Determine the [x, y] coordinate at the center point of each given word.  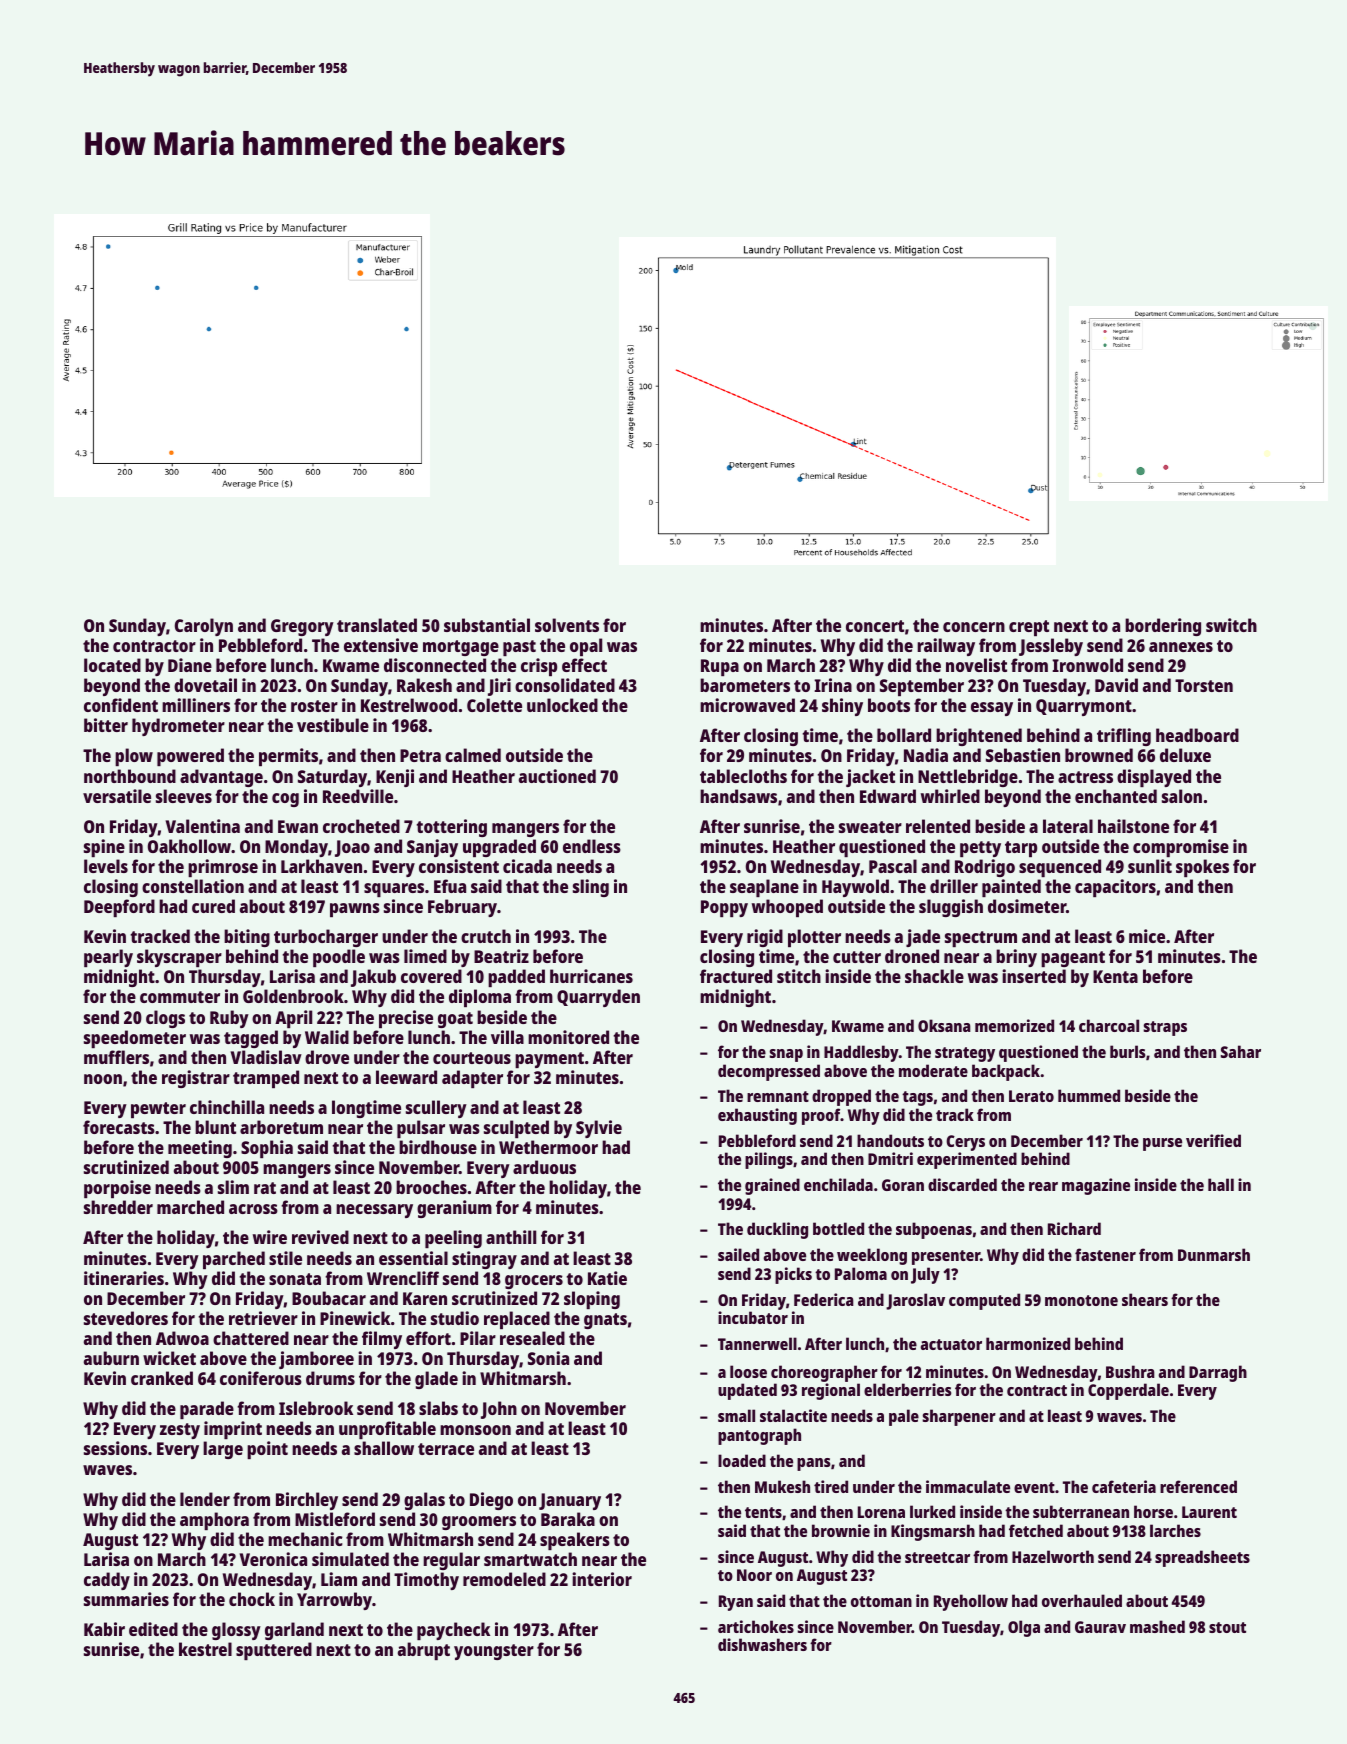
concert [875, 626]
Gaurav [1100, 1627]
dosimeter [1027, 906]
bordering [1163, 627]
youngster [494, 1652]
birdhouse [438, 1147]
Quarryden [598, 998]
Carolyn [204, 627]
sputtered [274, 1651]
